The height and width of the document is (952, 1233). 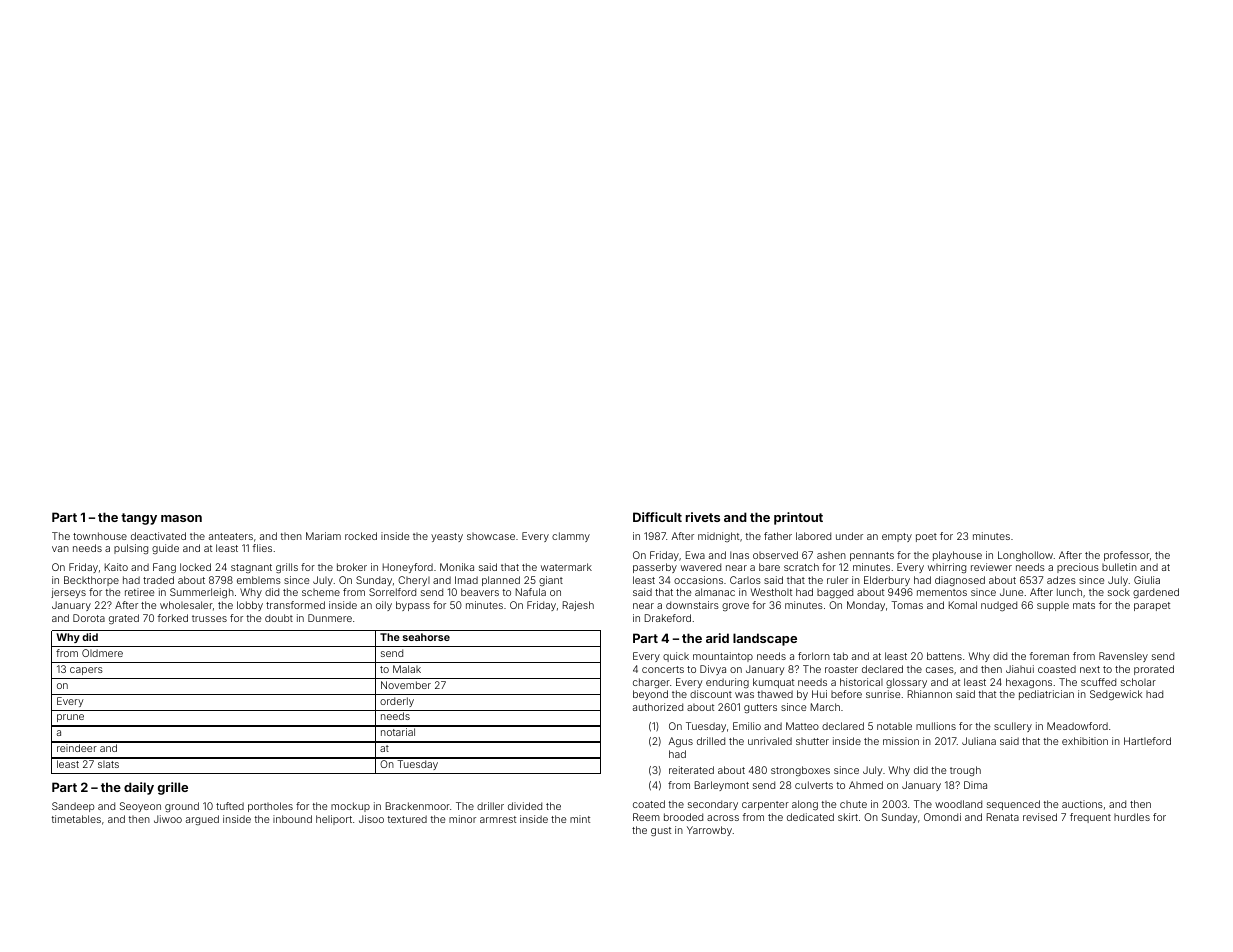 What do you see at coordinates (814, 785) in the document?
I see `culverts` at bounding box center [814, 785].
